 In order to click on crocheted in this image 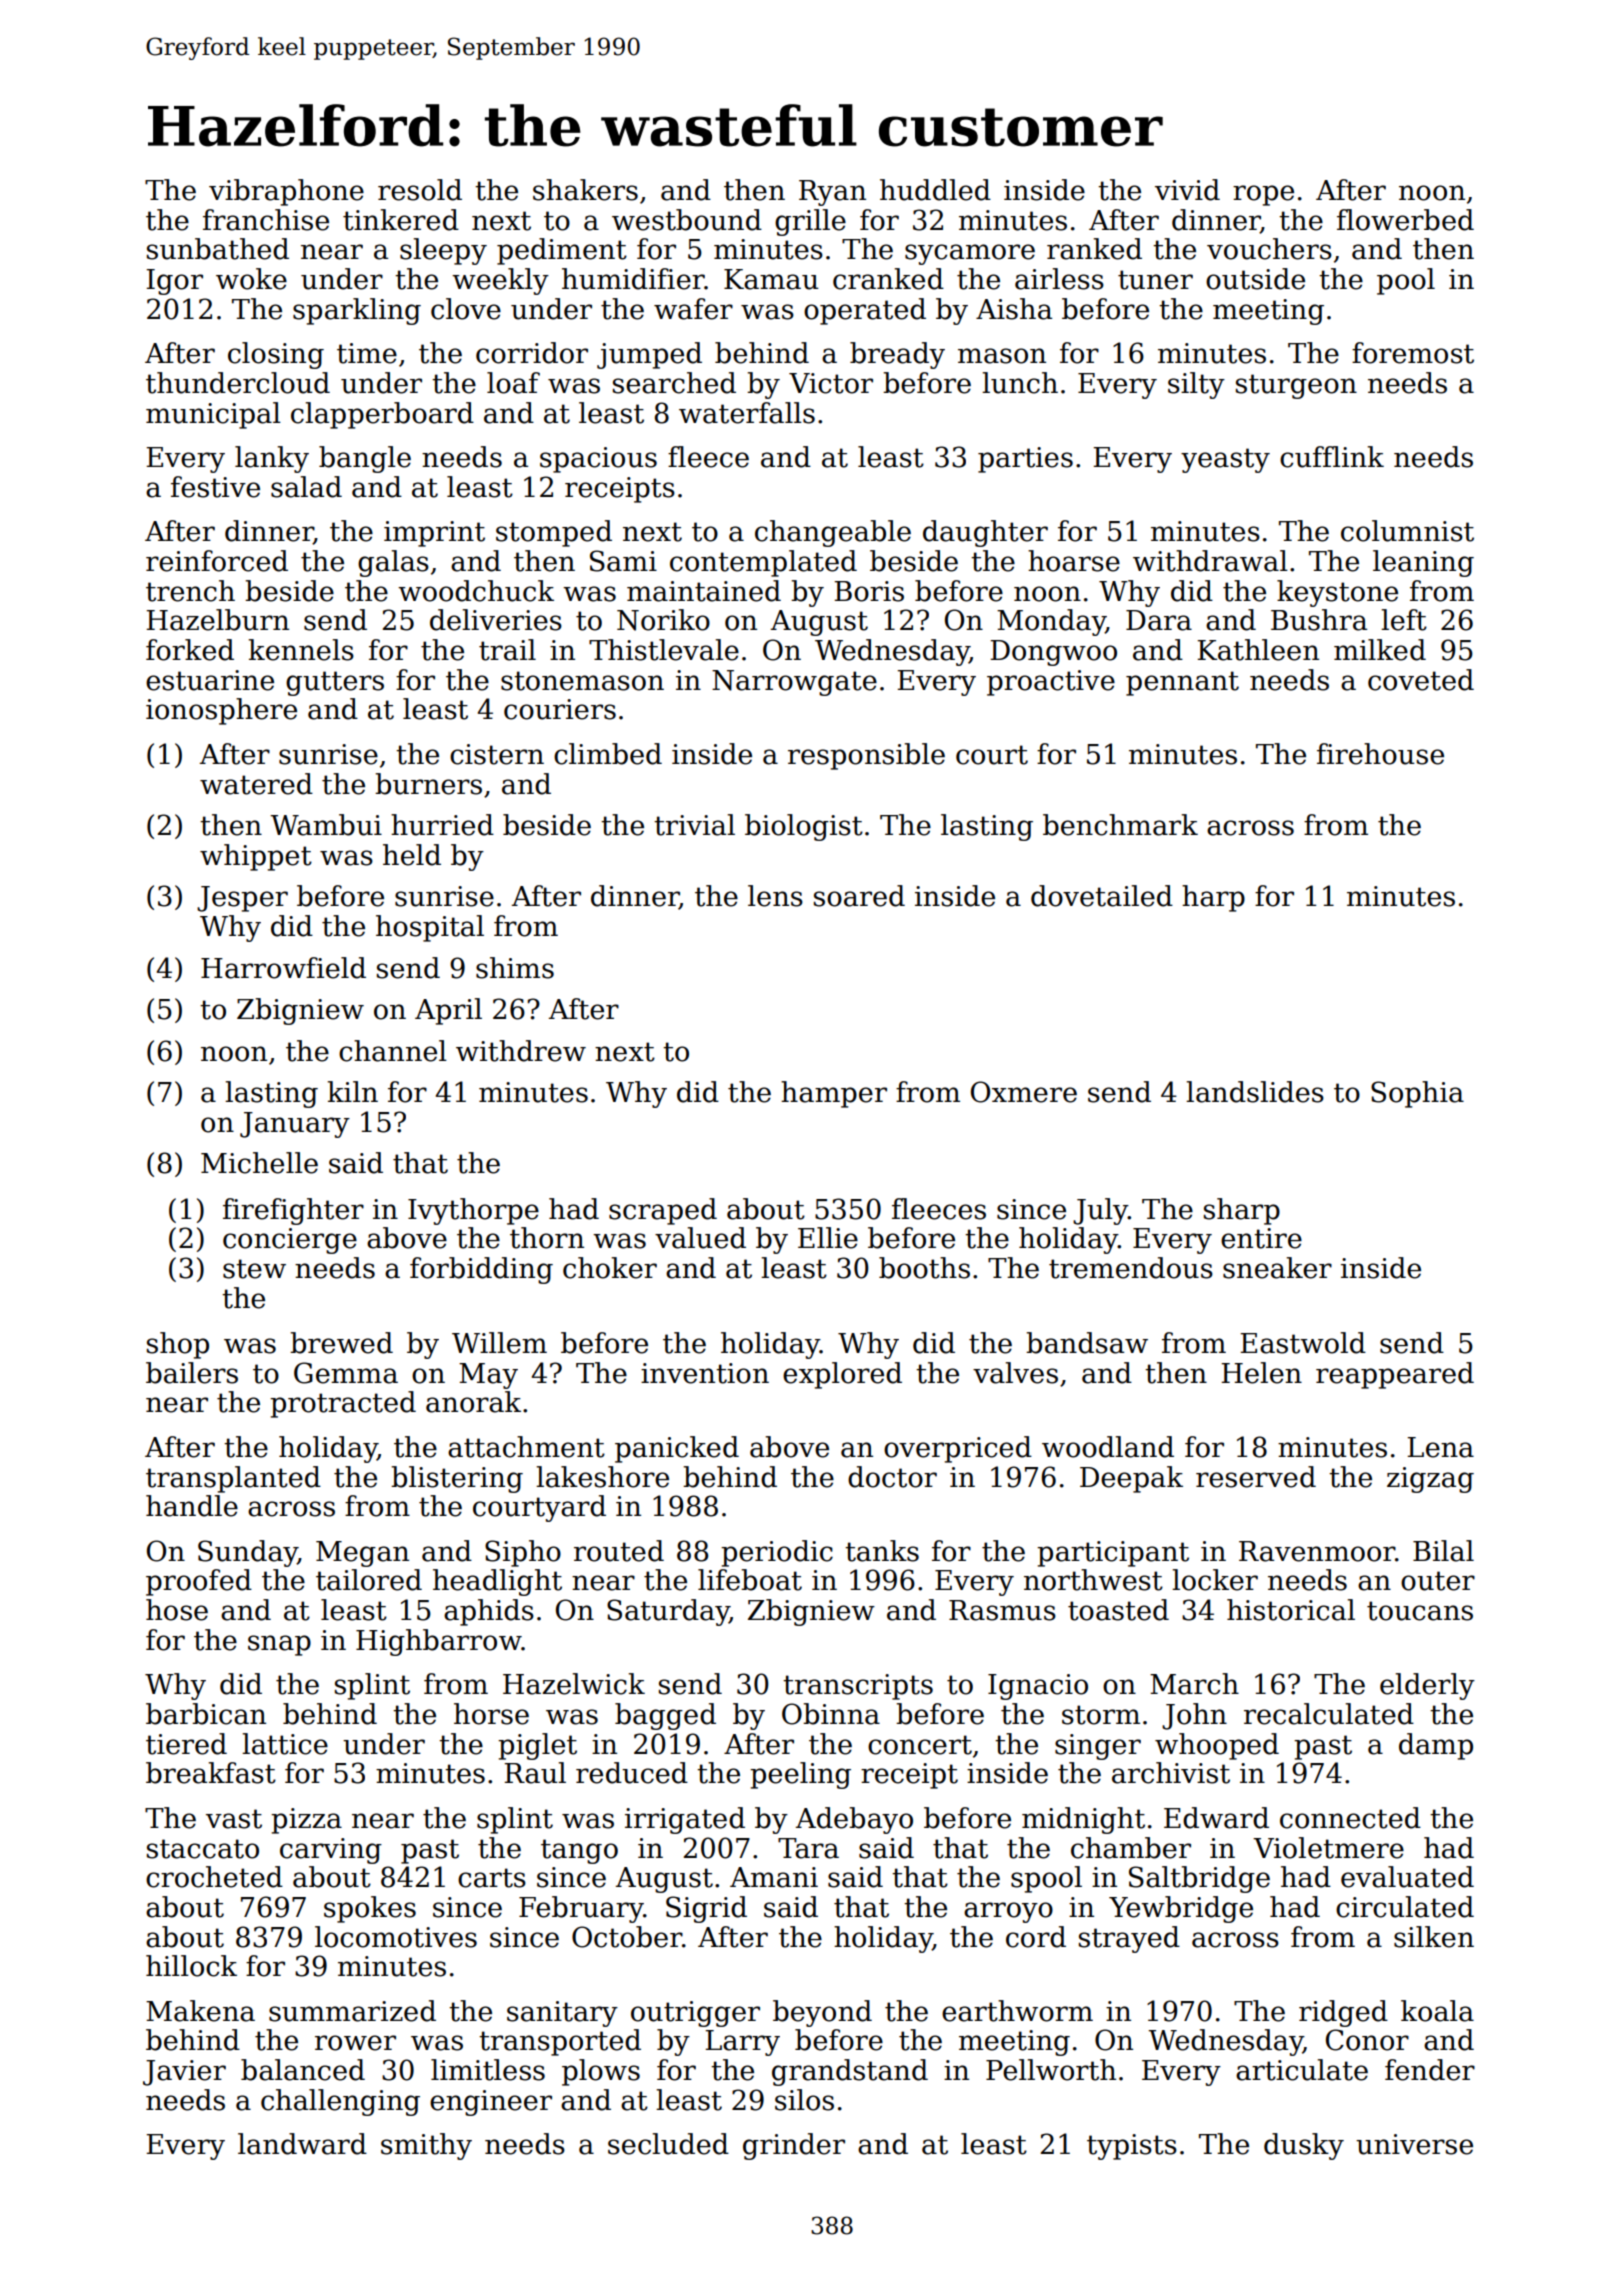, I will do `click(214, 1877)`.
